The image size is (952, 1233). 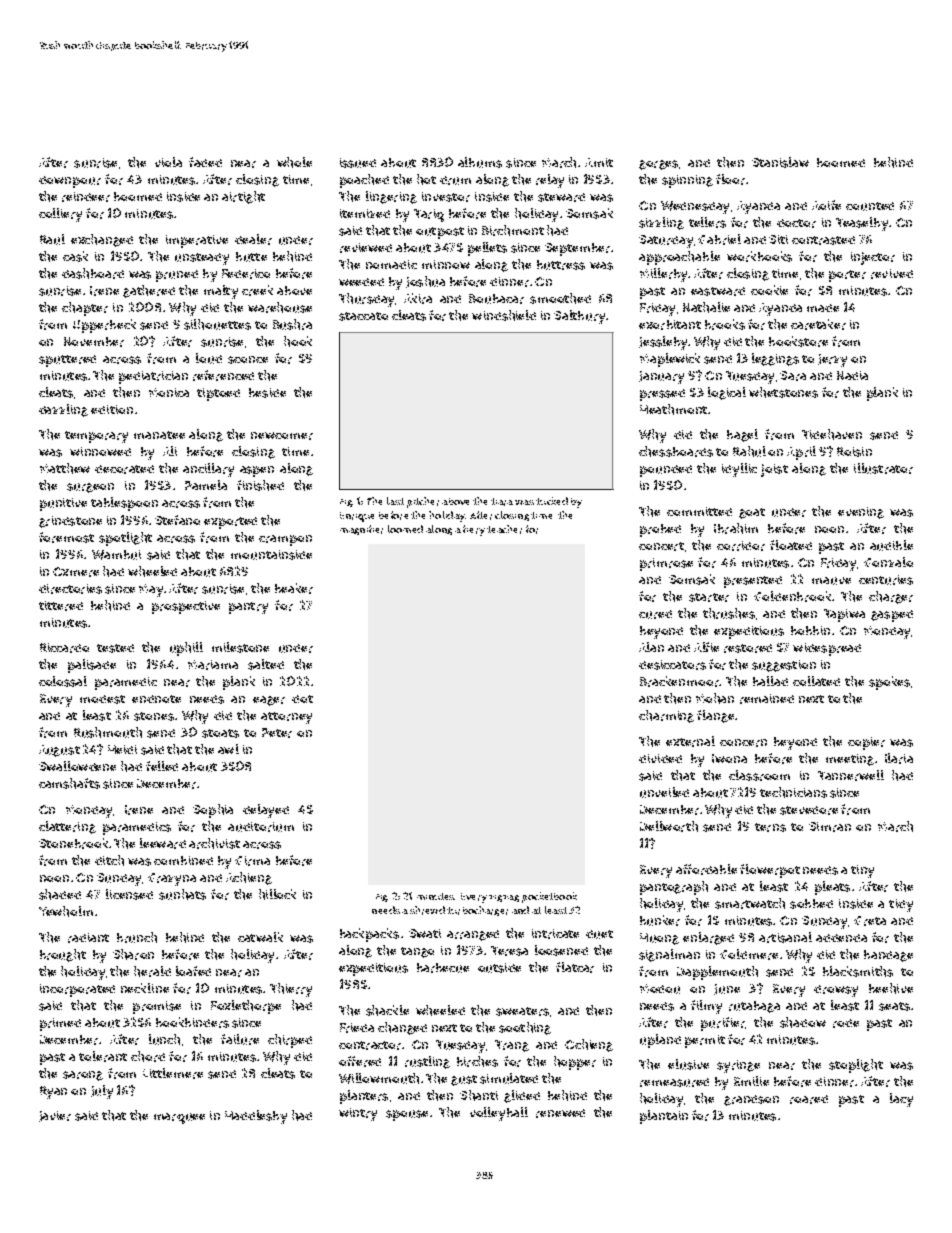 I want to click on reindeer, so click(x=86, y=197).
